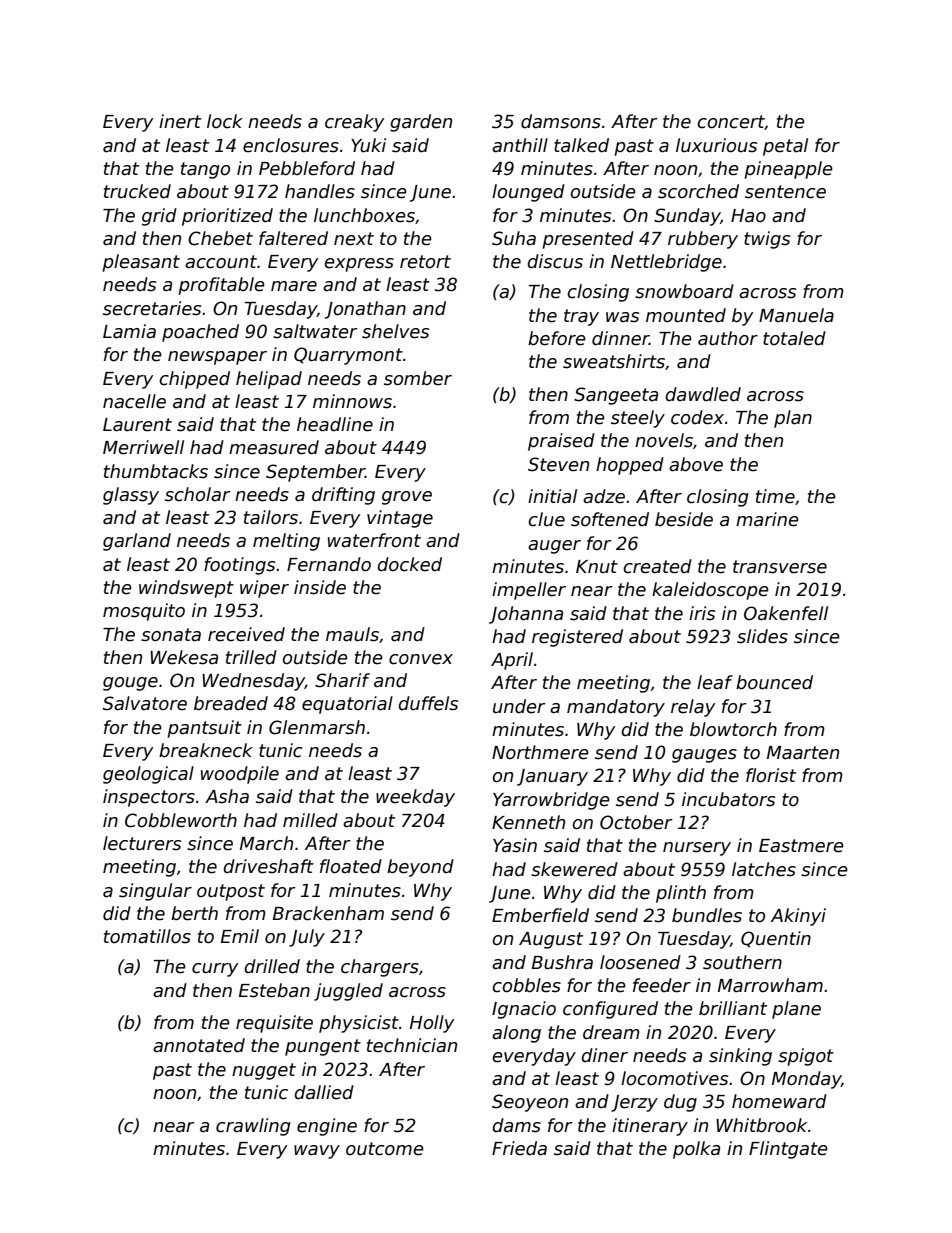  I want to click on concert, so click(731, 122).
